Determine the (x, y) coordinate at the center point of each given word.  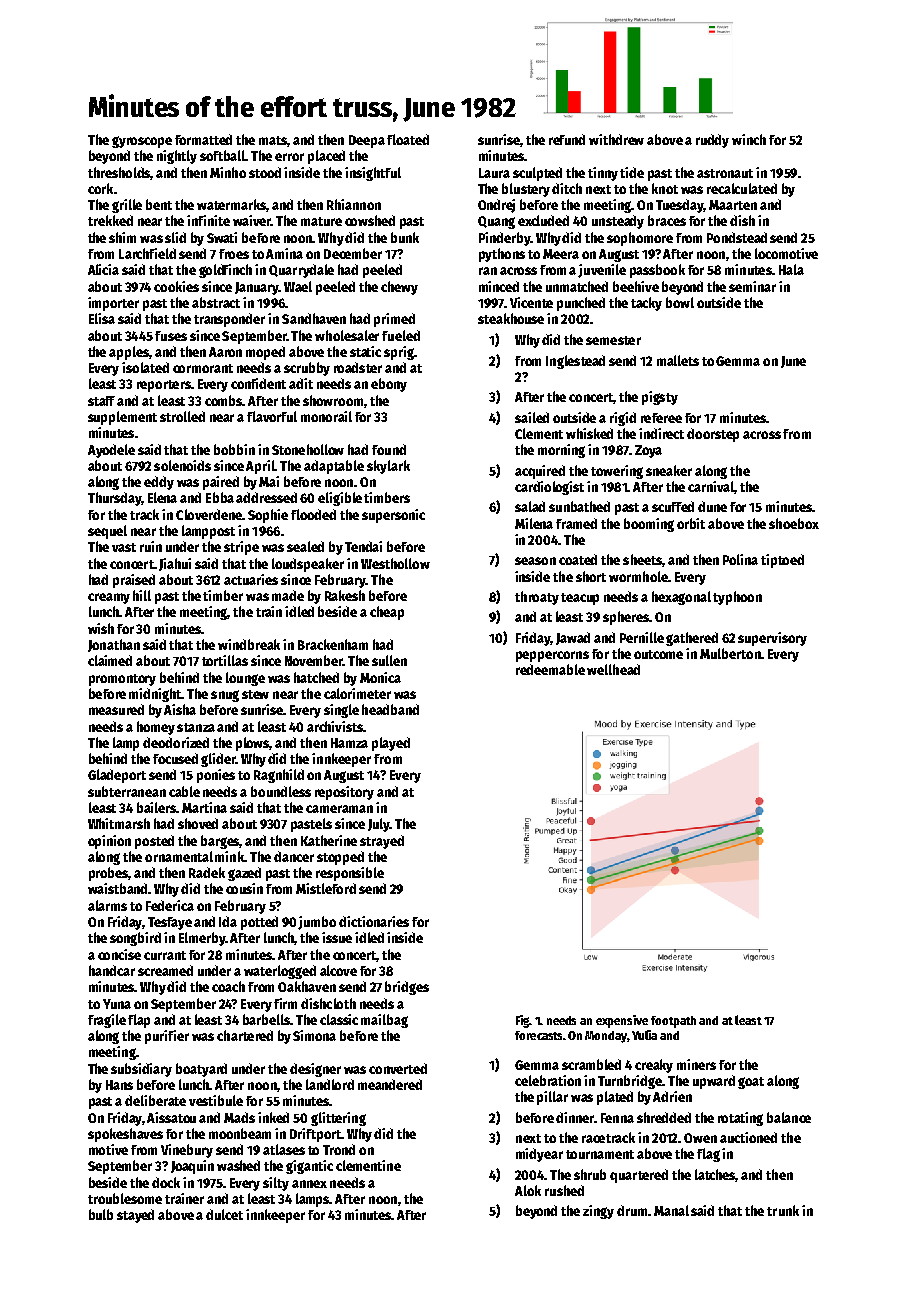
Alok (528, 1190)
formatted (203, 139)
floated (408, 139)
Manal (671, 1210)
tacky (646, 304)
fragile (107, 1021)
